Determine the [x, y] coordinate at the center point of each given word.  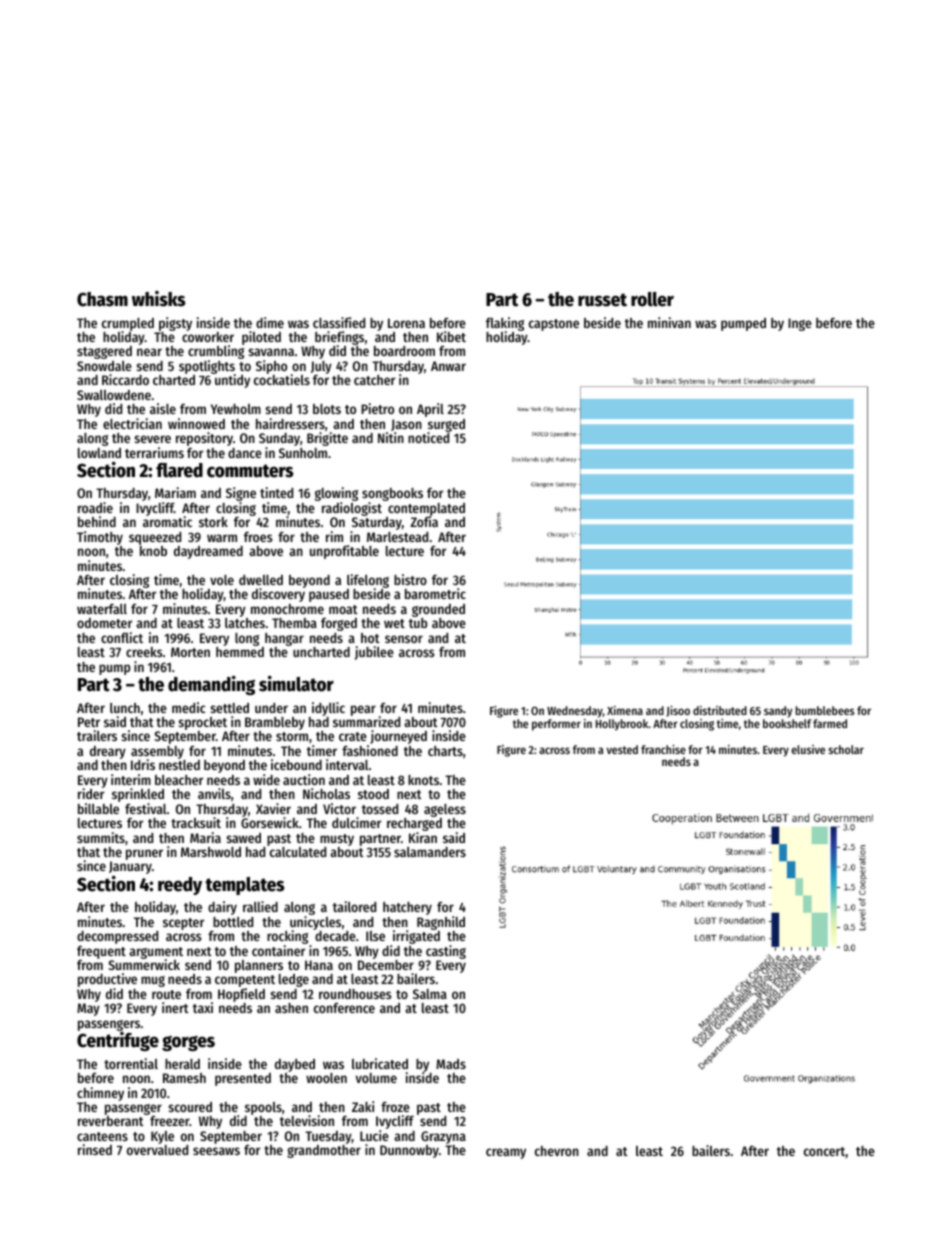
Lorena [406, 323]
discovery [278, 595]
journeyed [398, 737]
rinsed [95, 1149]
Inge [800, 324]
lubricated [380, 1063]
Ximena [625, 710]
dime [270, 322]
